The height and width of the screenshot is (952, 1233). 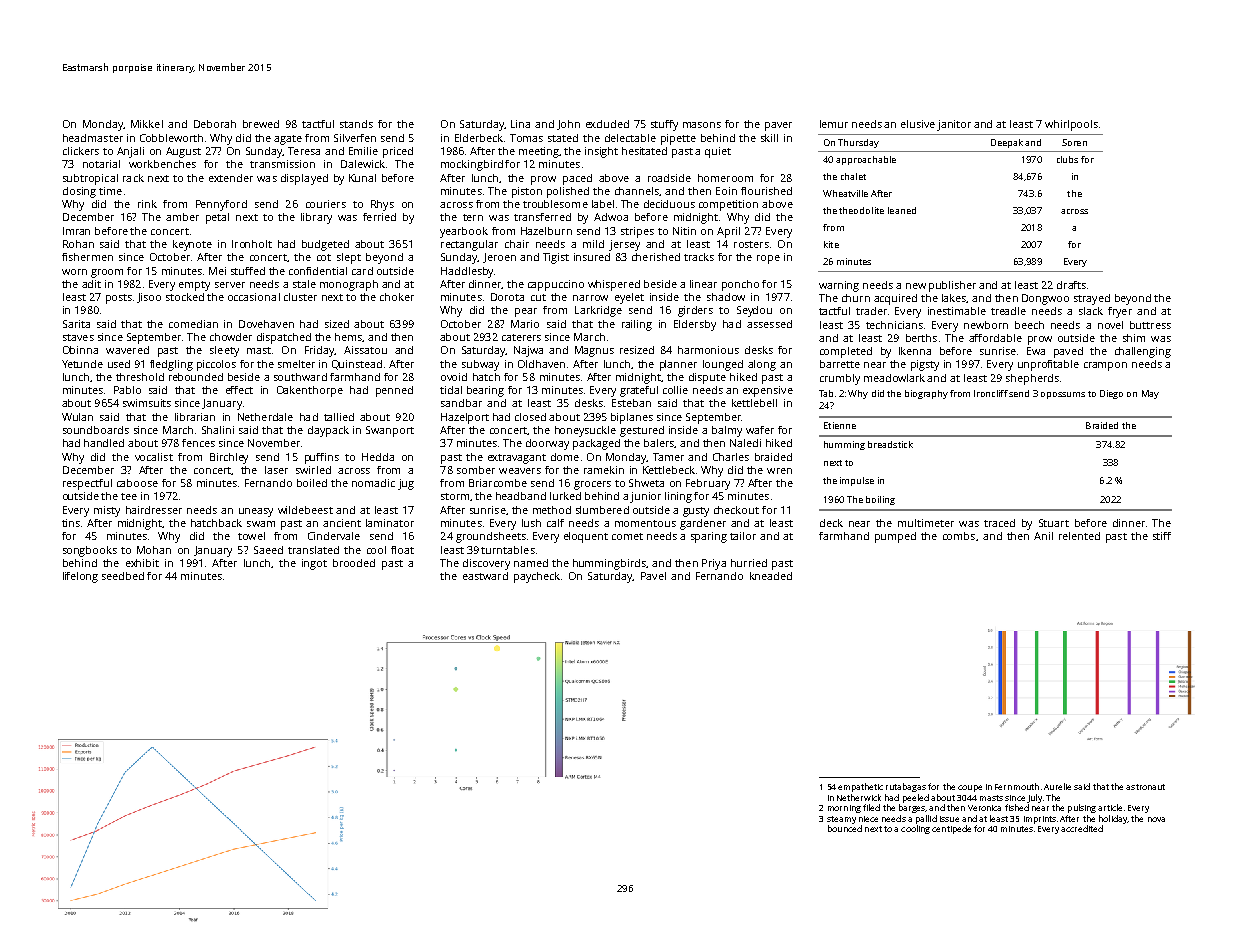 I want to click on kneaded, so click(x=771, y=576).
